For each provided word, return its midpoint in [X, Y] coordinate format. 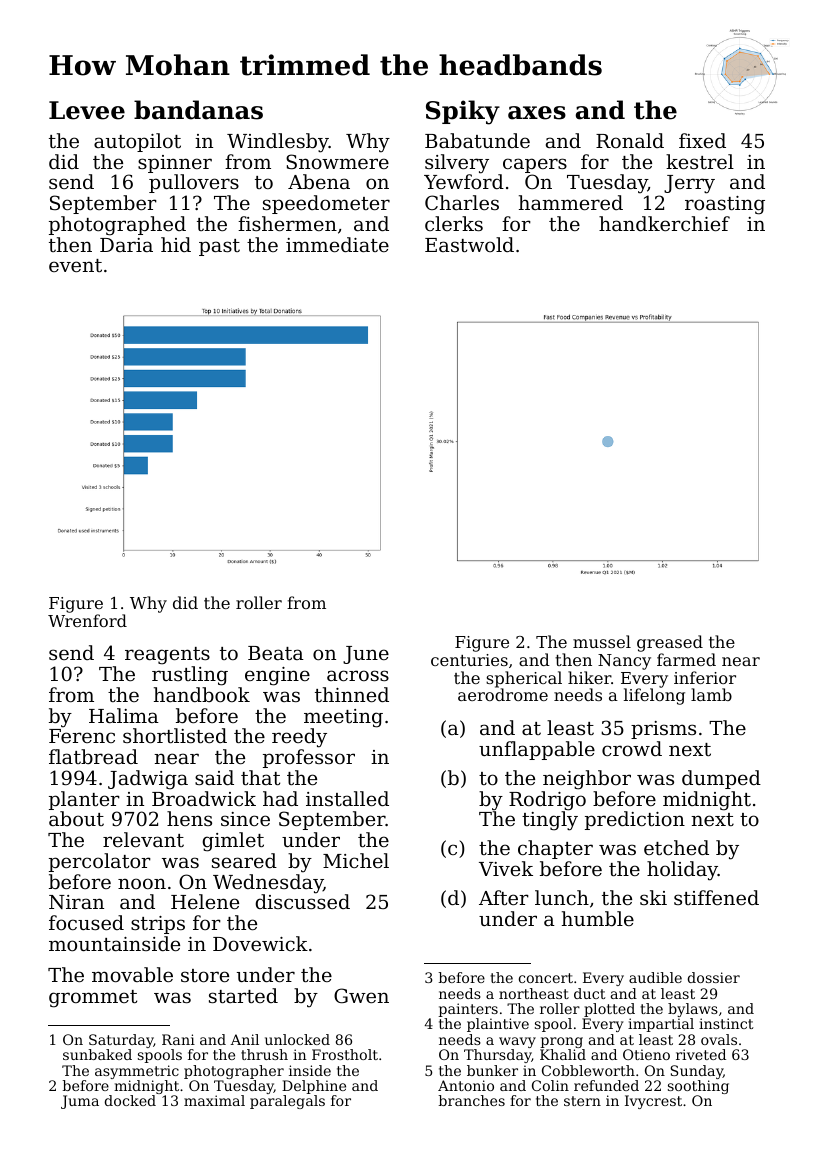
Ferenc [82, 736]
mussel [602, 641]
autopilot [137, 142]
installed [347, 798]
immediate [337, 244]
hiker [589, 677]
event [75, 265]
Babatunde [477, 140]
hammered [571, 202]
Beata [276, 653]
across [358, 675]
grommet [93, 999]
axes [537, 113]
